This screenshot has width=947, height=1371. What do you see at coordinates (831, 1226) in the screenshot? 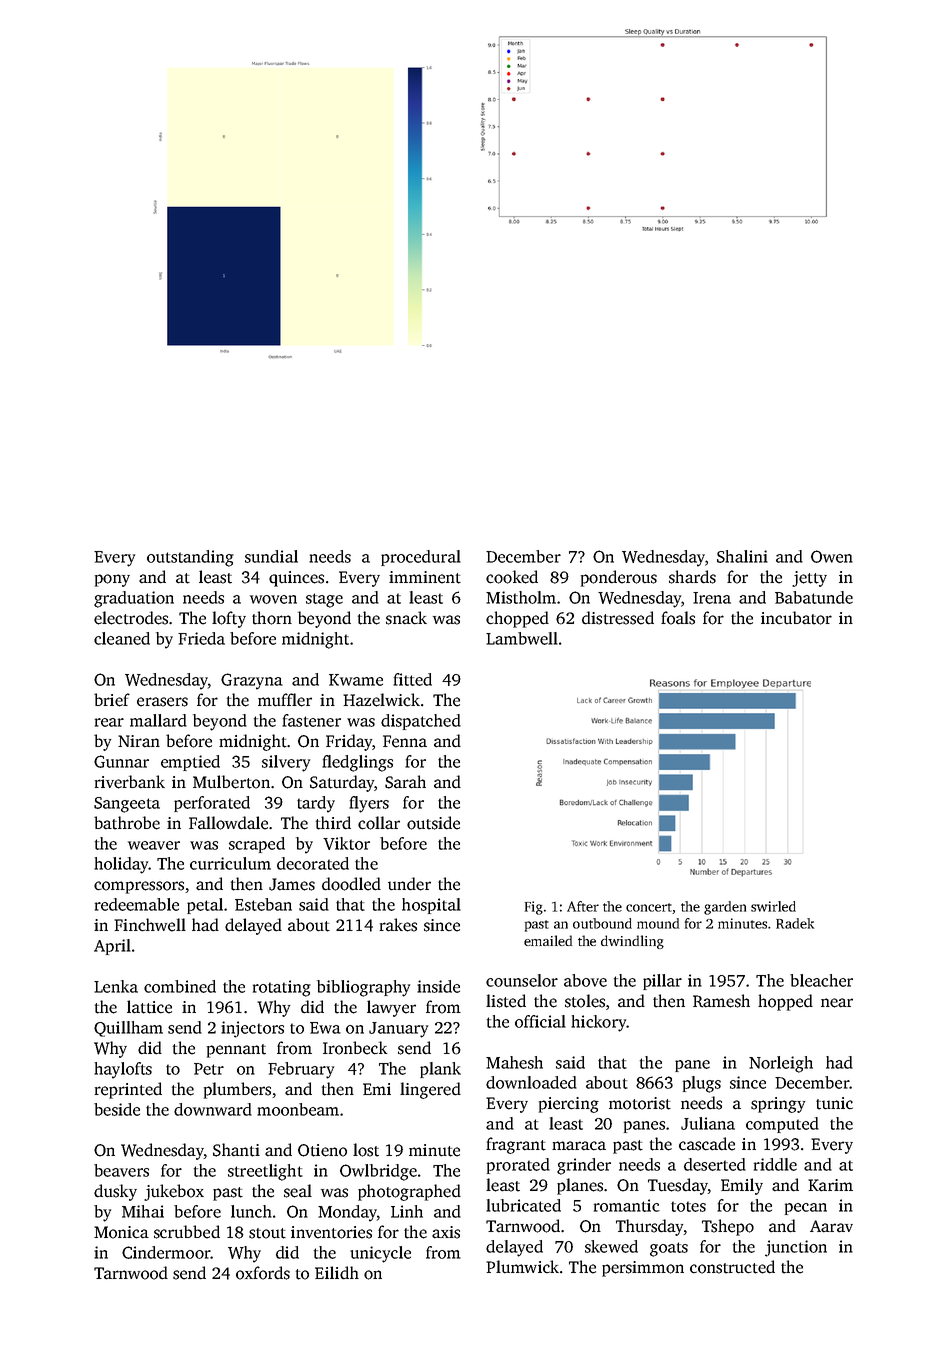
I see `Aarav` at bounding box center [831, 1226].
